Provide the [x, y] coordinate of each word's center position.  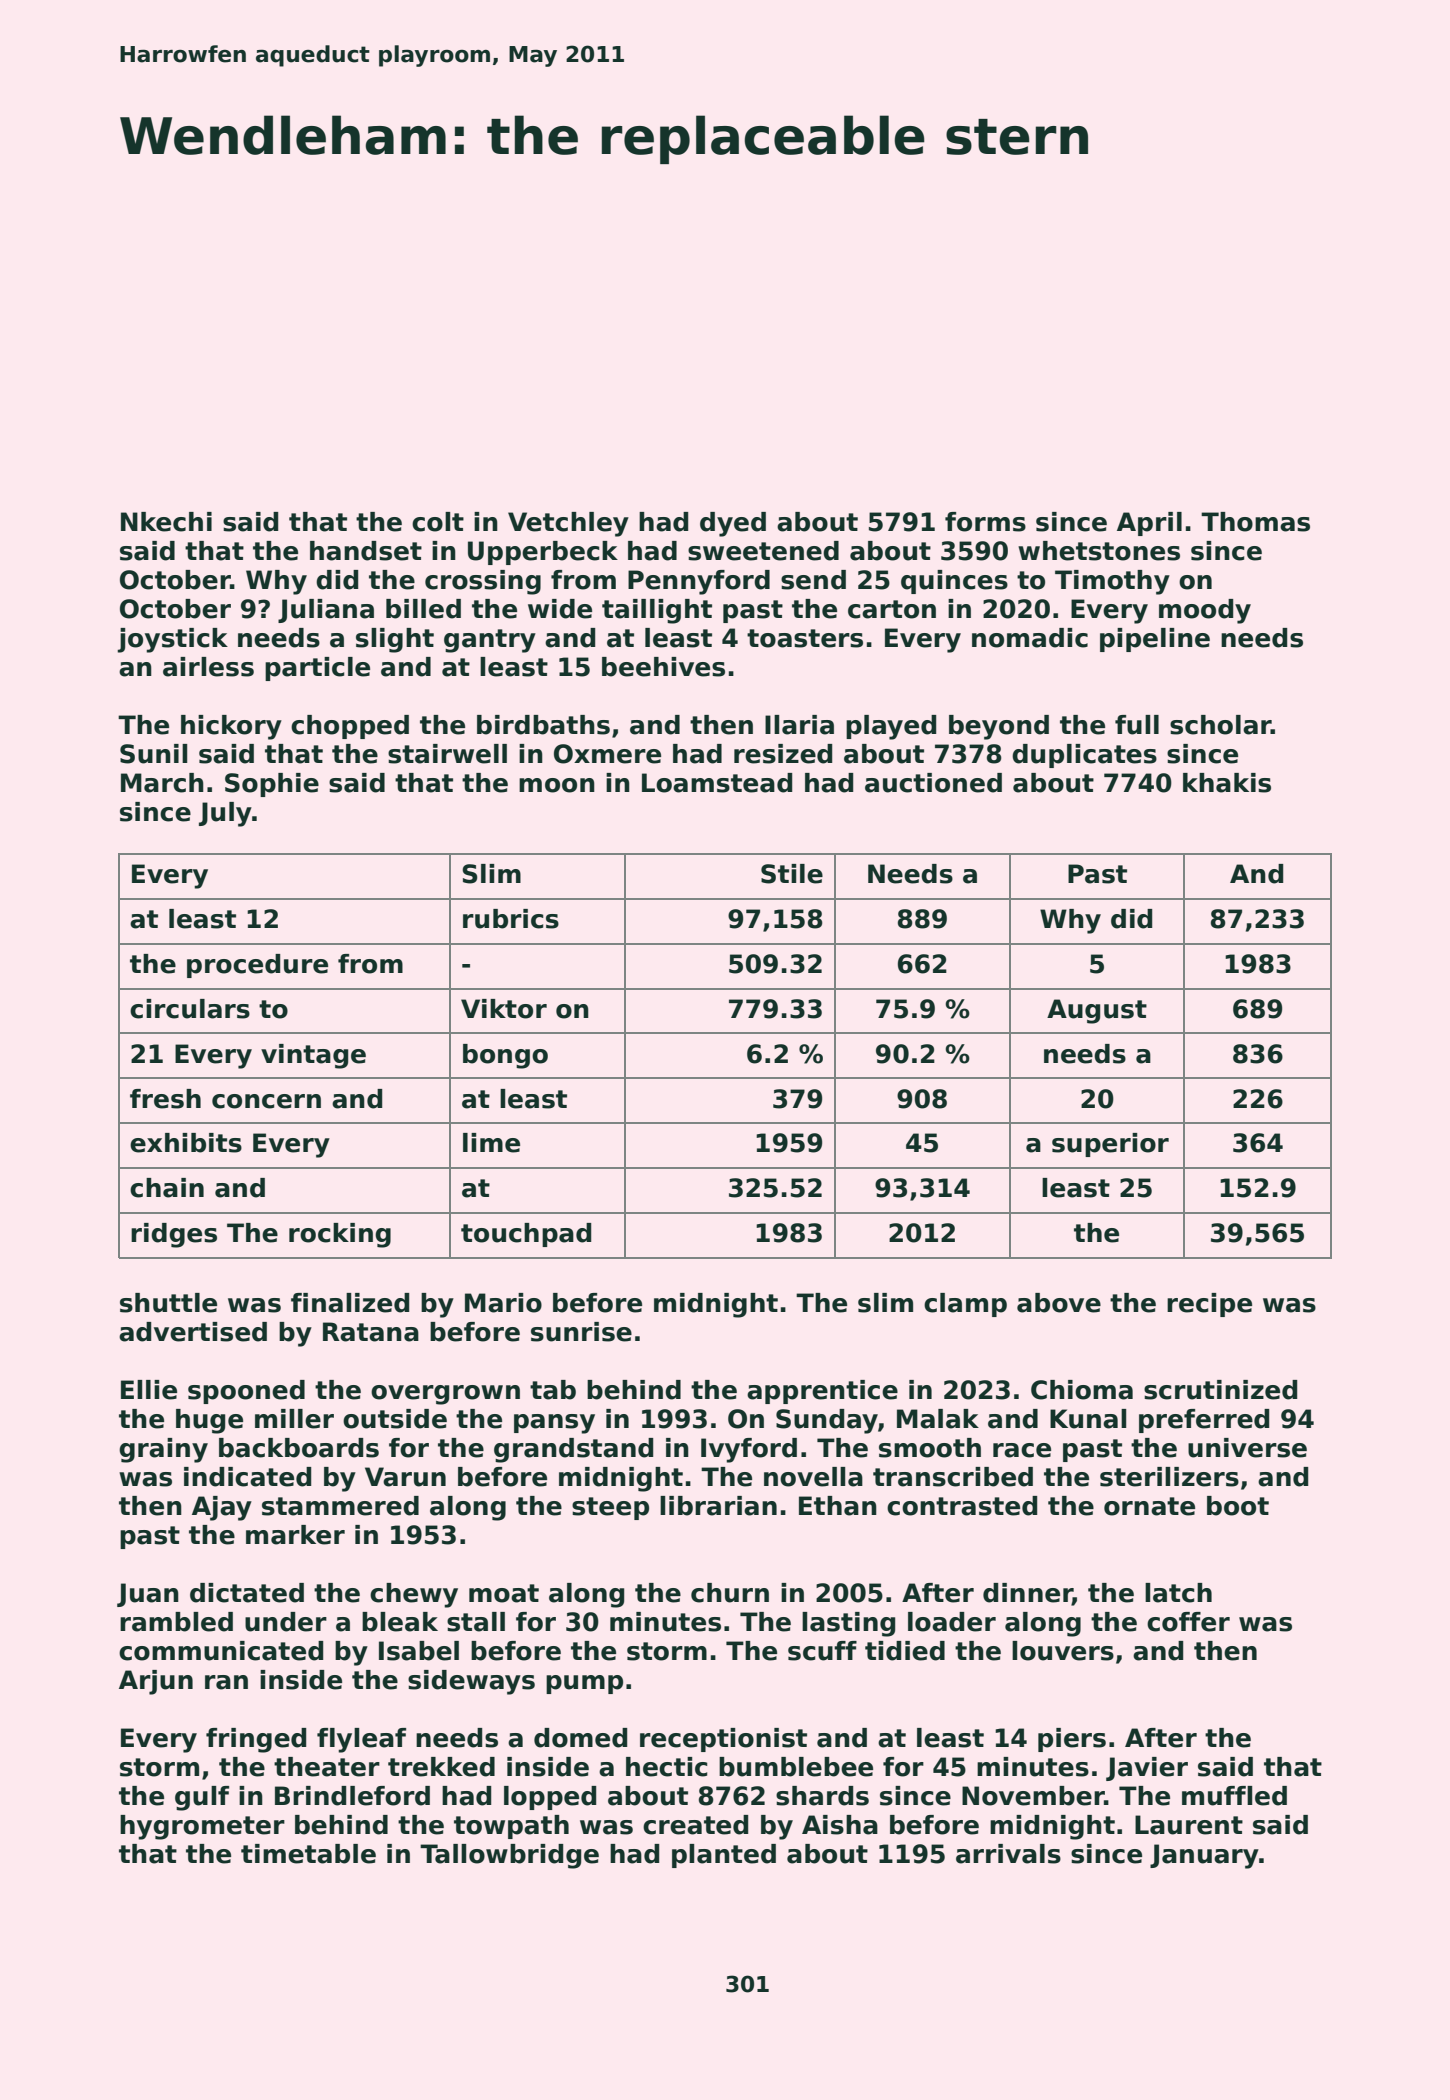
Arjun [156, 1682]
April [1149, 524]
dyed [733, 524]
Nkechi [166, 522]
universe [1247, 1448]
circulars [190, 1009]
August [1097, 1011]
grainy [163, 1450]
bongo [505, 1056]
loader [952, 1622]
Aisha [840, 1825]
